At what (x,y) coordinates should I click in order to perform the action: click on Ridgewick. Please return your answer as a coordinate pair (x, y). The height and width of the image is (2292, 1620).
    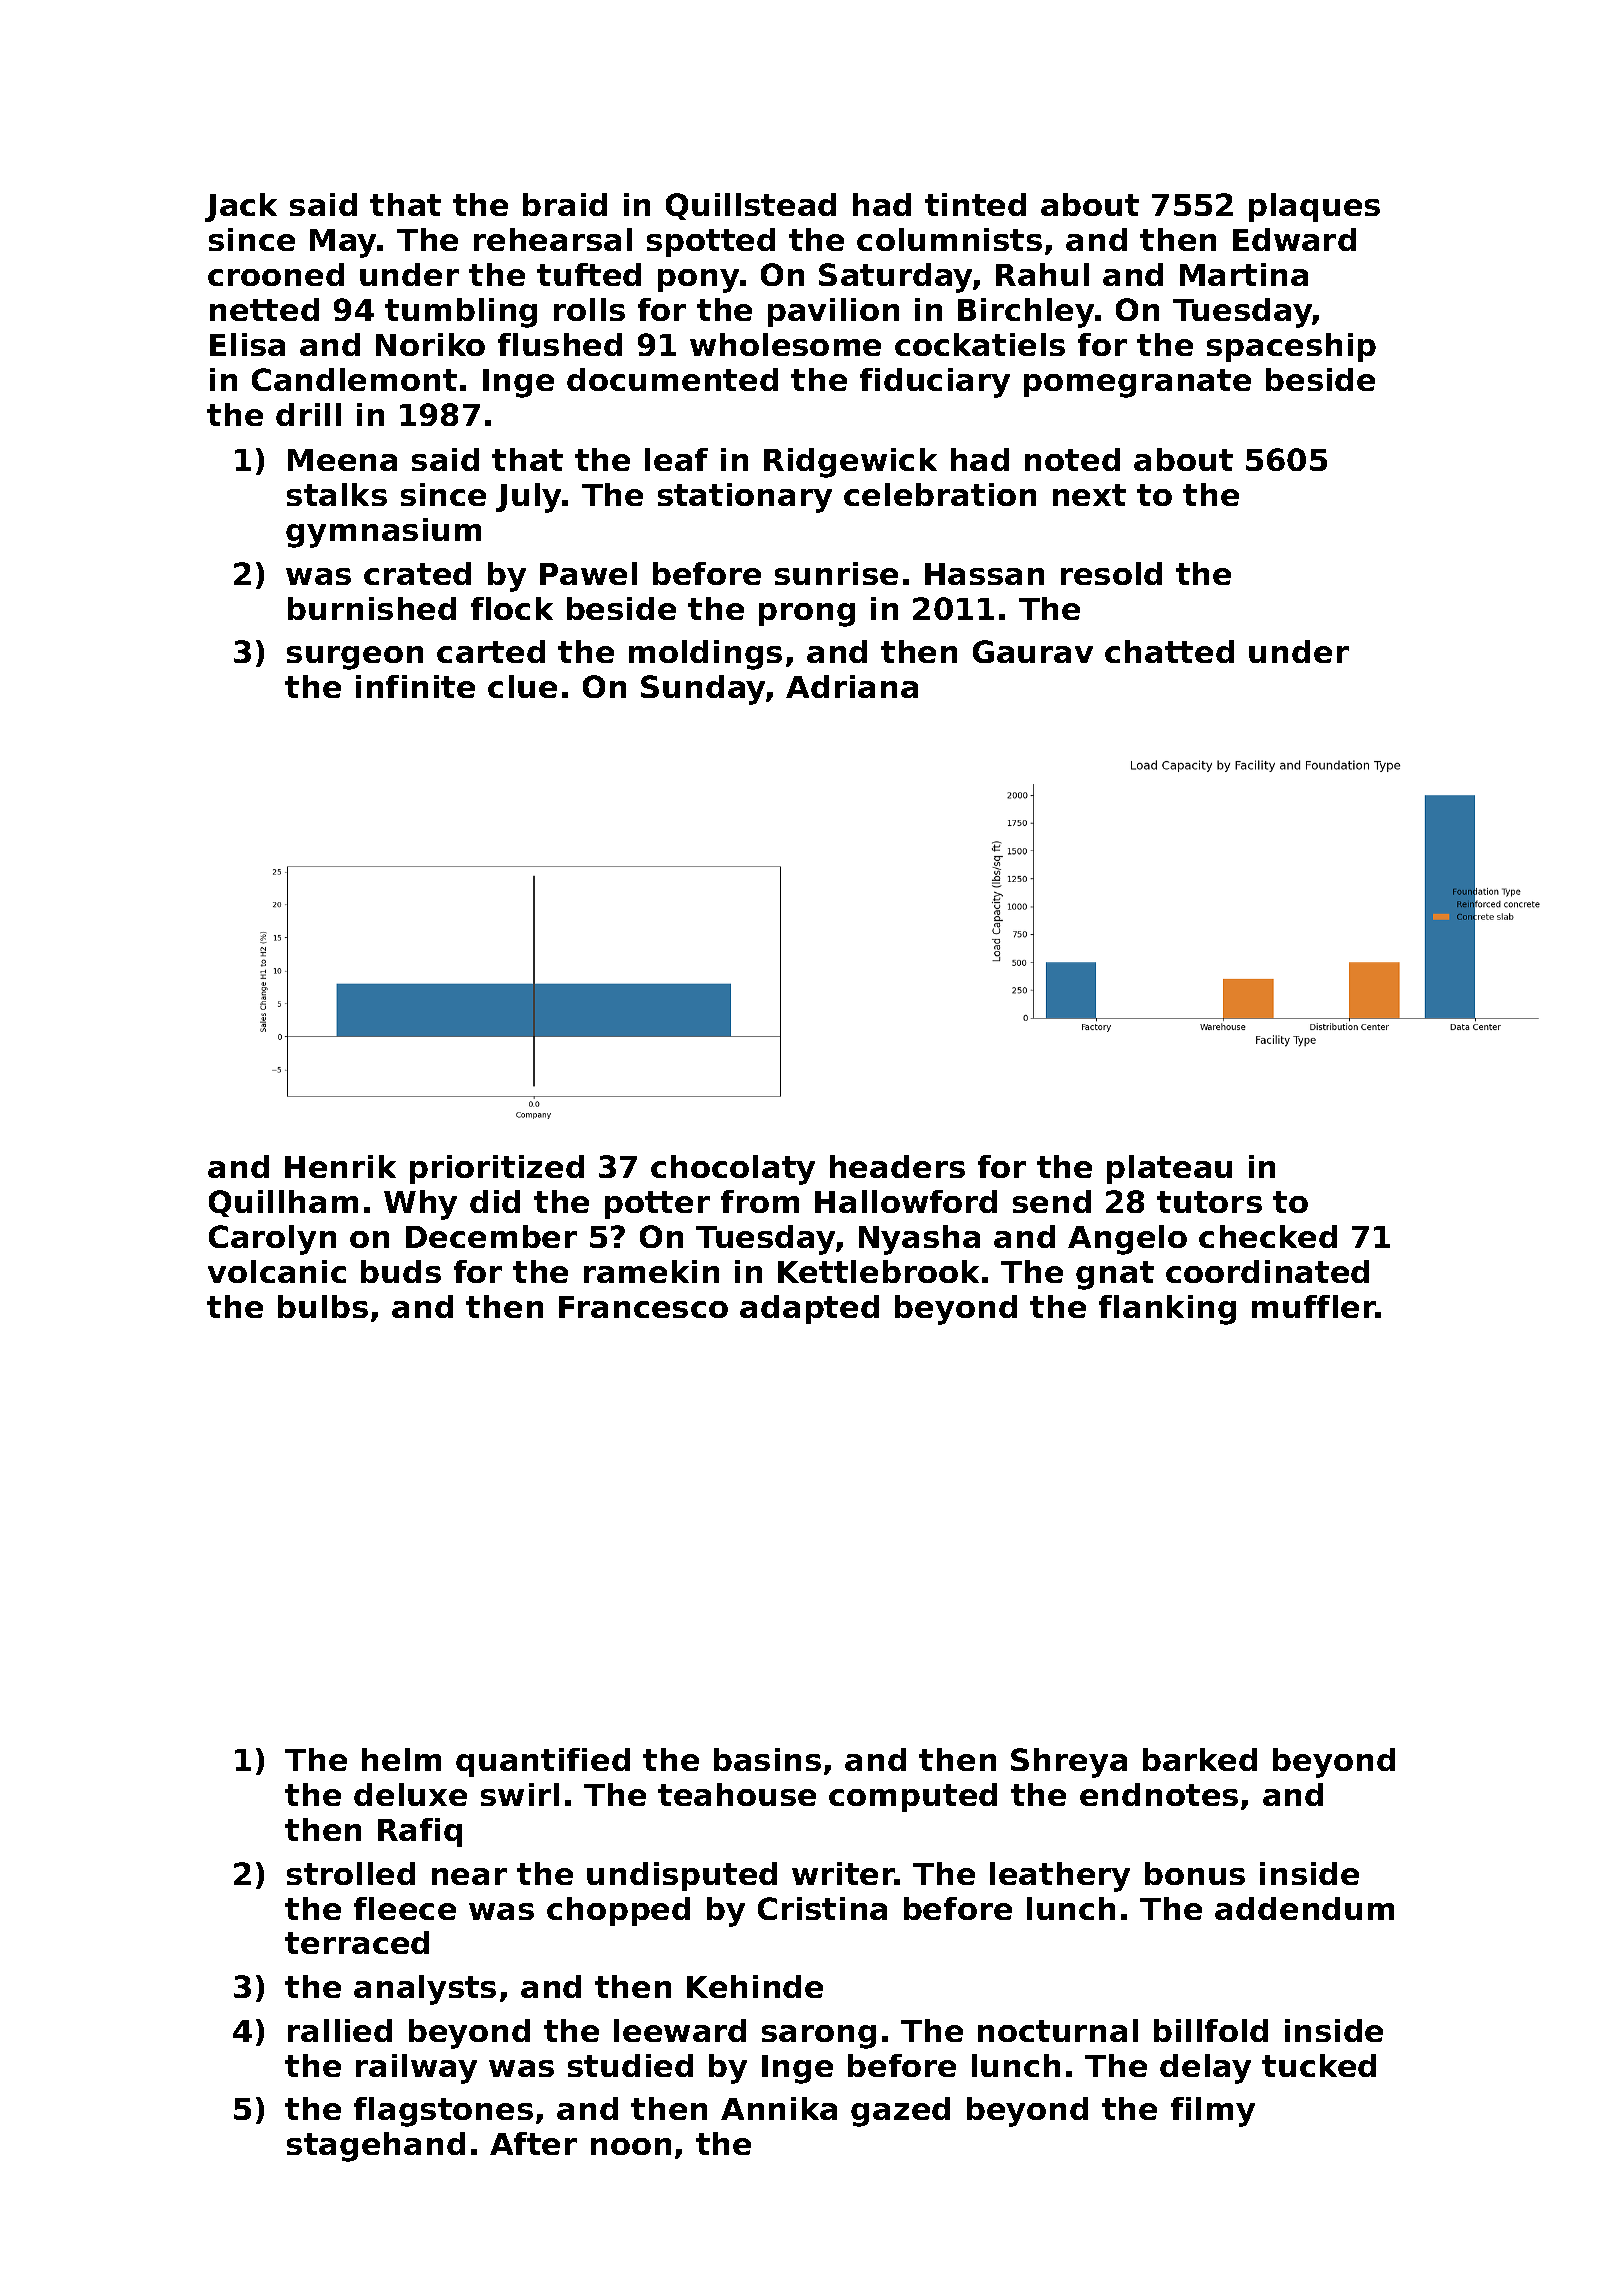
    Looking at the image, I should click on (850, 463).
